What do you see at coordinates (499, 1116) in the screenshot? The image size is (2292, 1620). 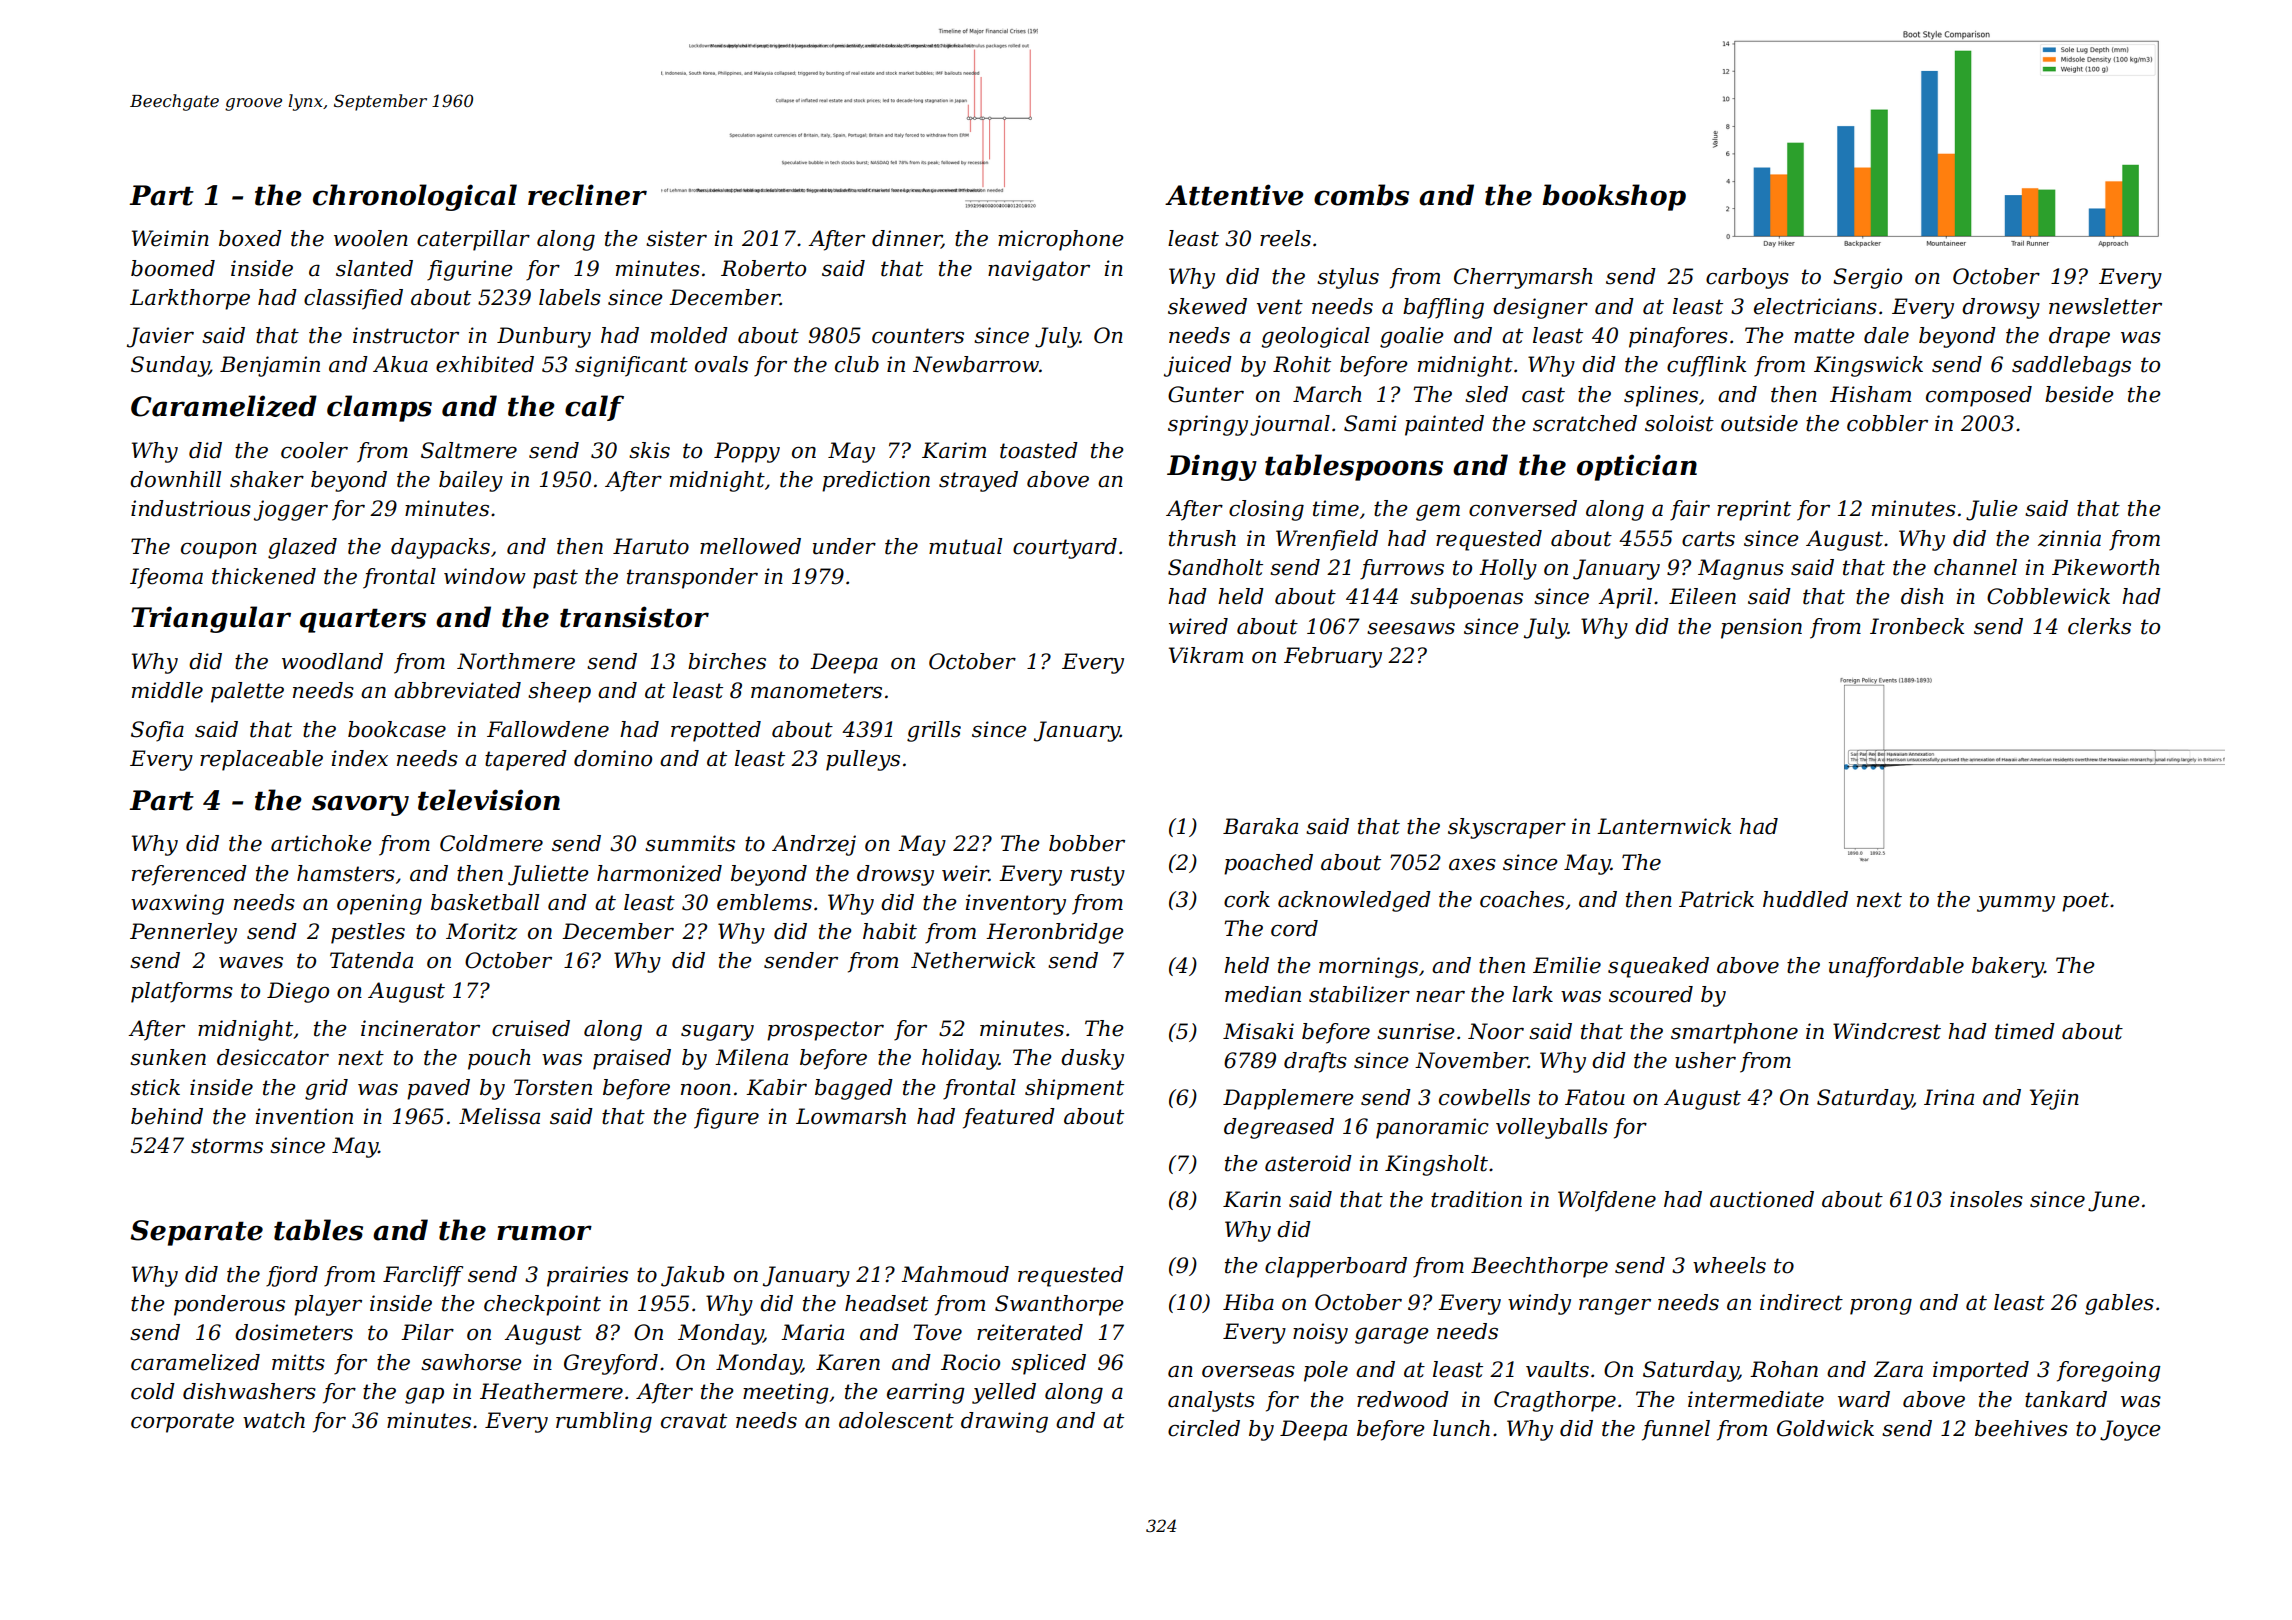 I see `Melissa` at bounding box center [499, 1116].
